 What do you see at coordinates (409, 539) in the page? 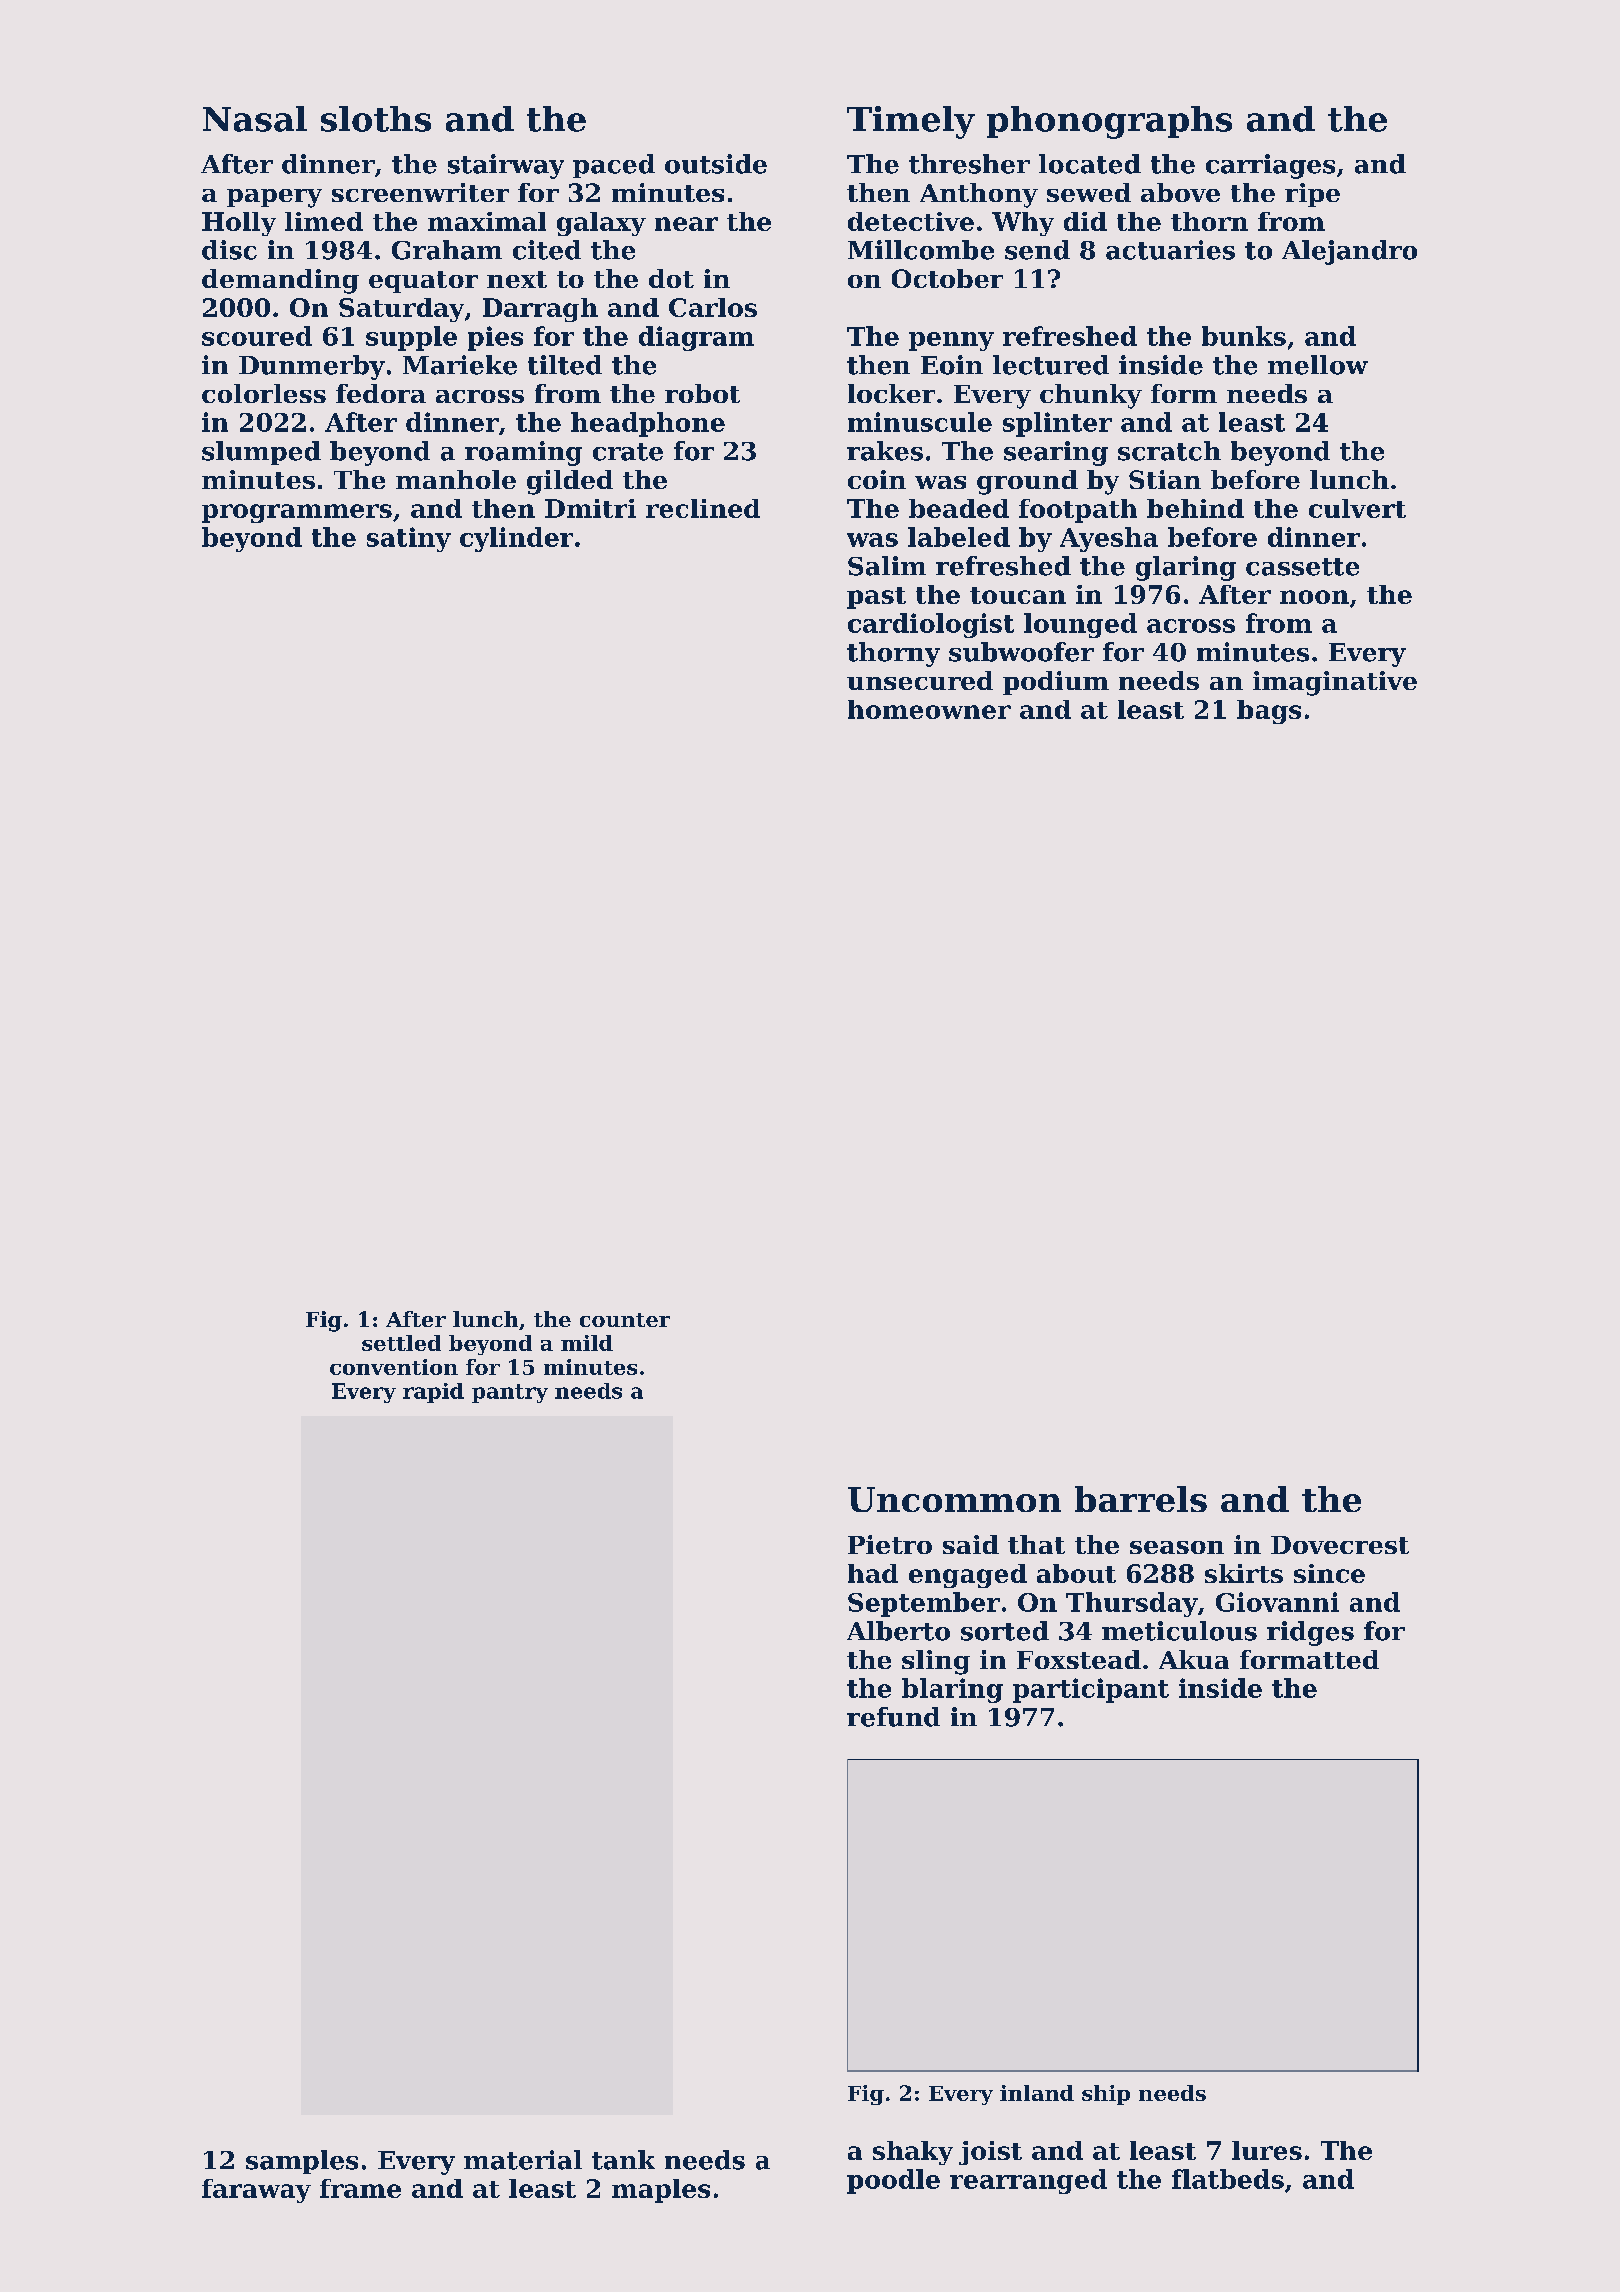
I see `satiny` at bounding box center [409, 539].
